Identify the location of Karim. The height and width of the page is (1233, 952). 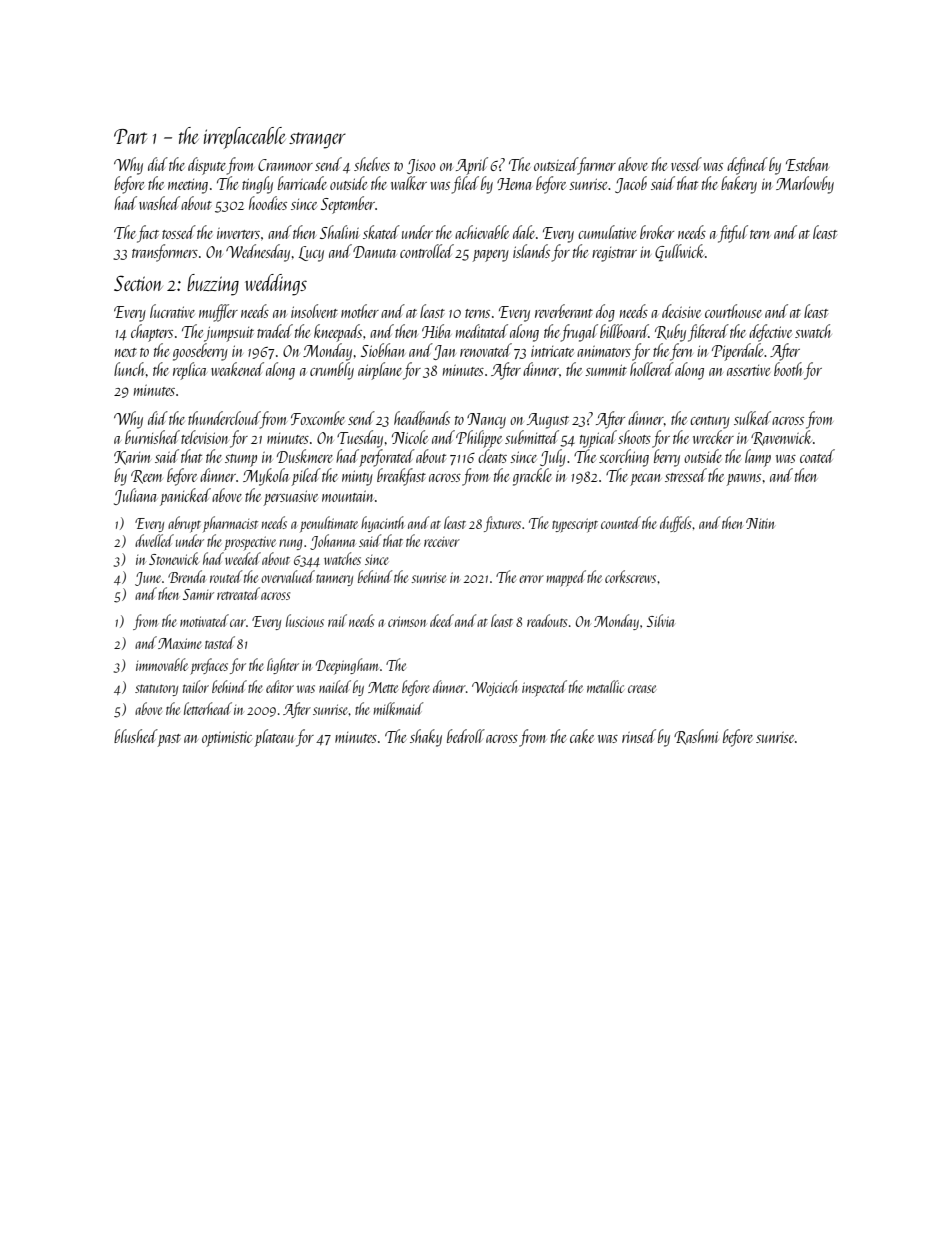
(132, 458).
